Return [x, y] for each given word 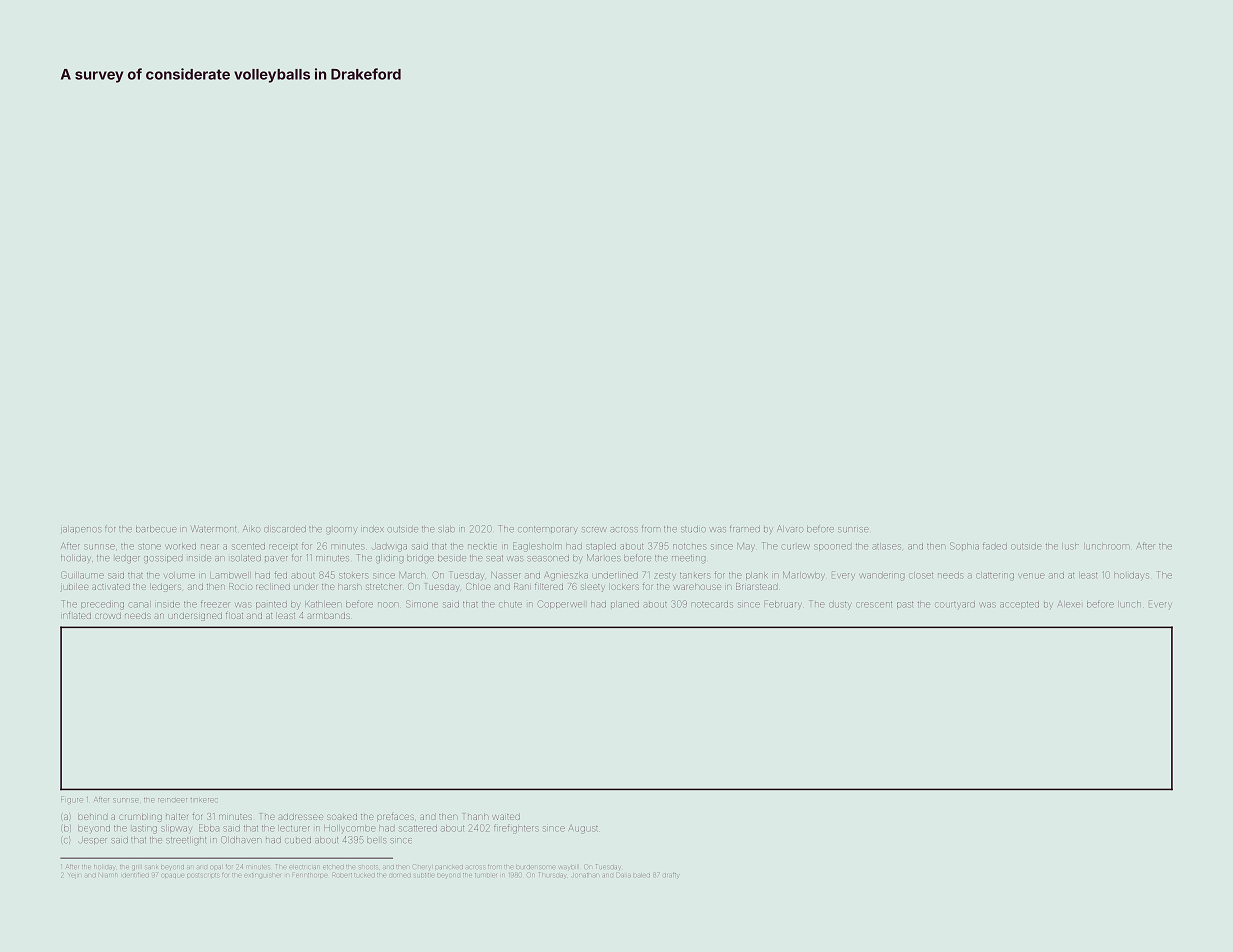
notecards [712, 604]
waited [506, 817]
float [234, 616]
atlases [887, 546]
